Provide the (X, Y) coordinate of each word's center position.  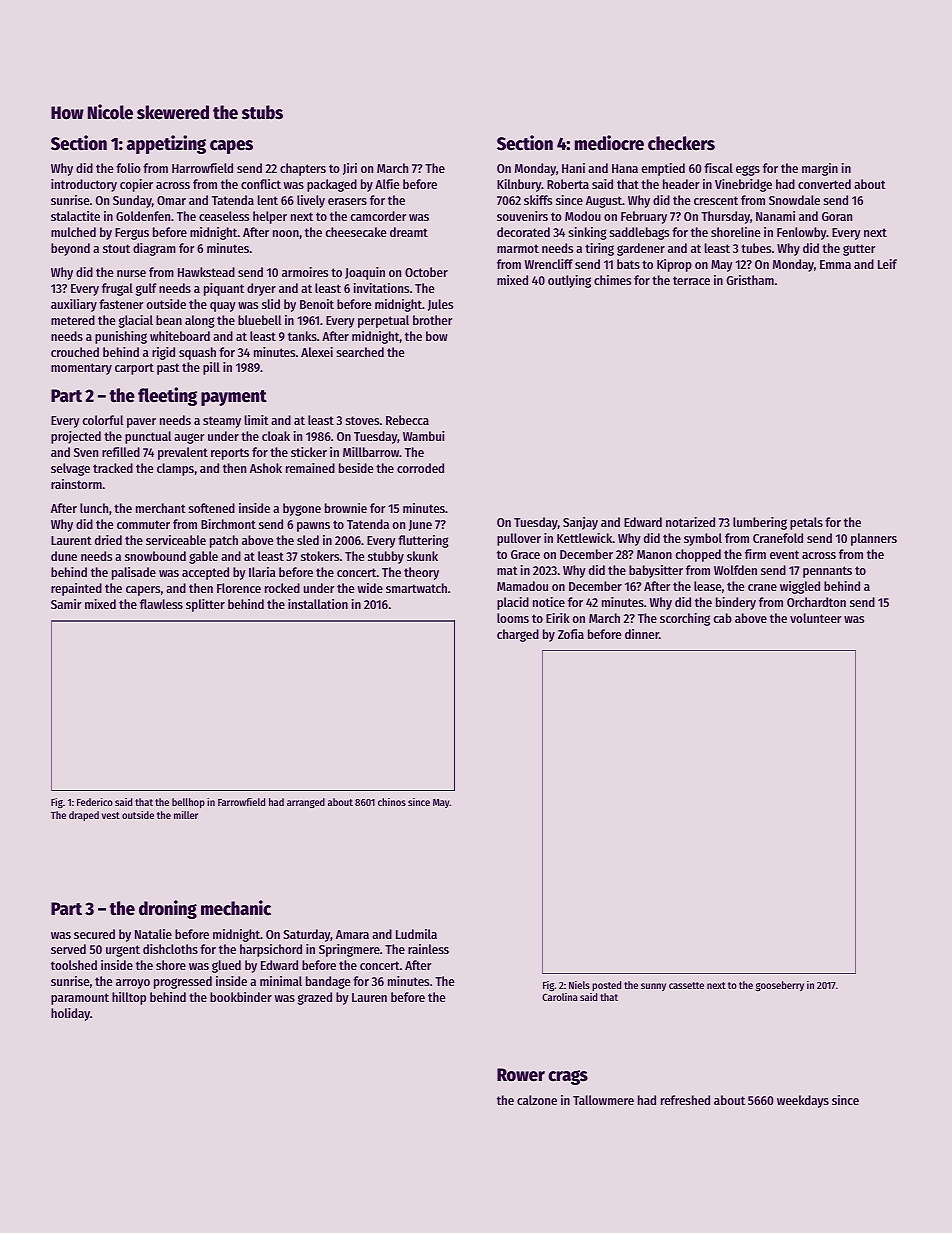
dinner (642, 634)
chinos (392, 802)
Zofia (571, 634)
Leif (887, 264)
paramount (80, 999)
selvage (70, 469)
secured (94, 934)
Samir (66, 604)
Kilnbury (519, 185)
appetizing (166, 144)
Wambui (424, 436)
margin (820, 169)
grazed (315, 998)
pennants (827, 572)
